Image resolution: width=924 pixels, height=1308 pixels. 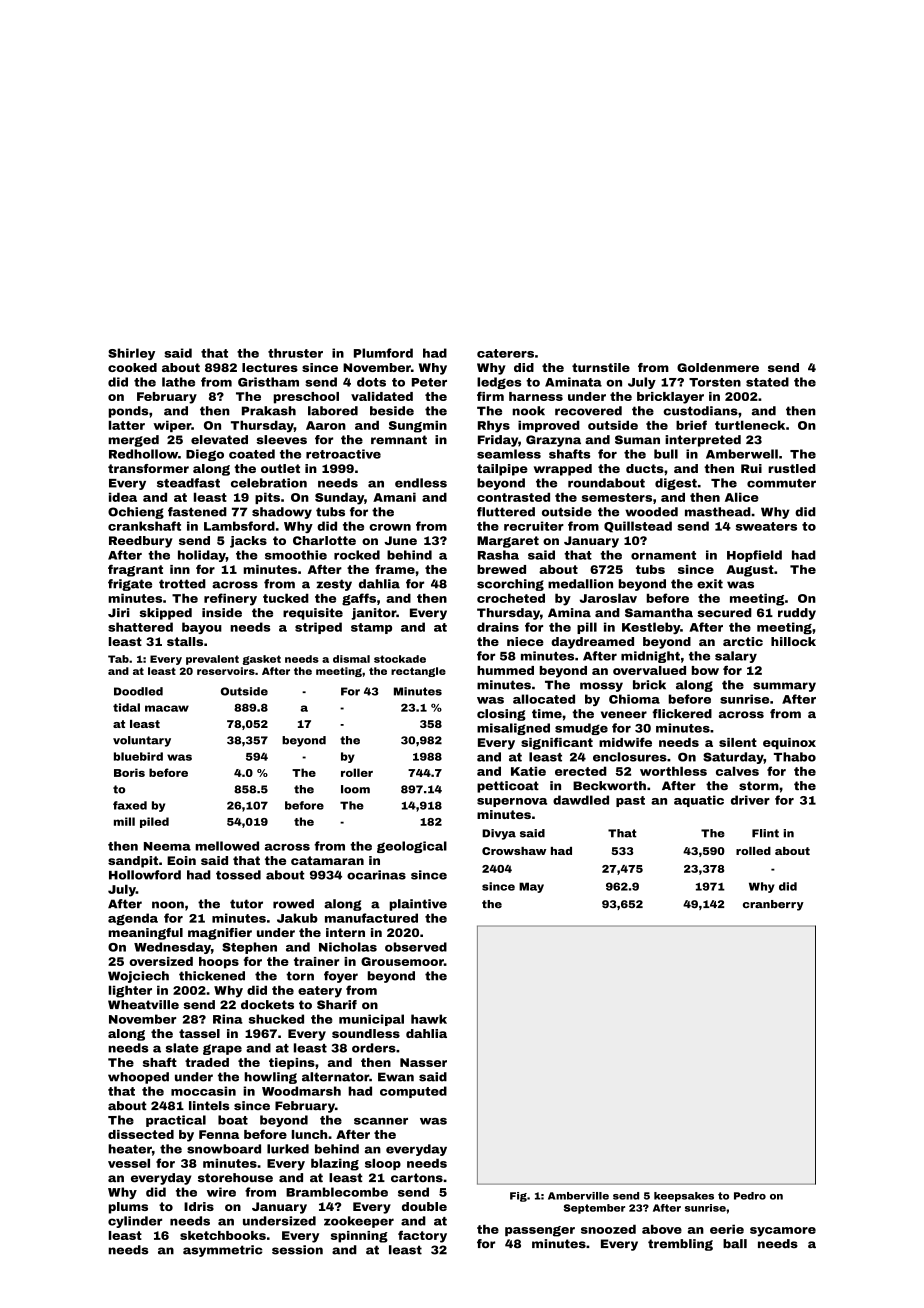 I want to click on session, so click(x=297, y=1250).
